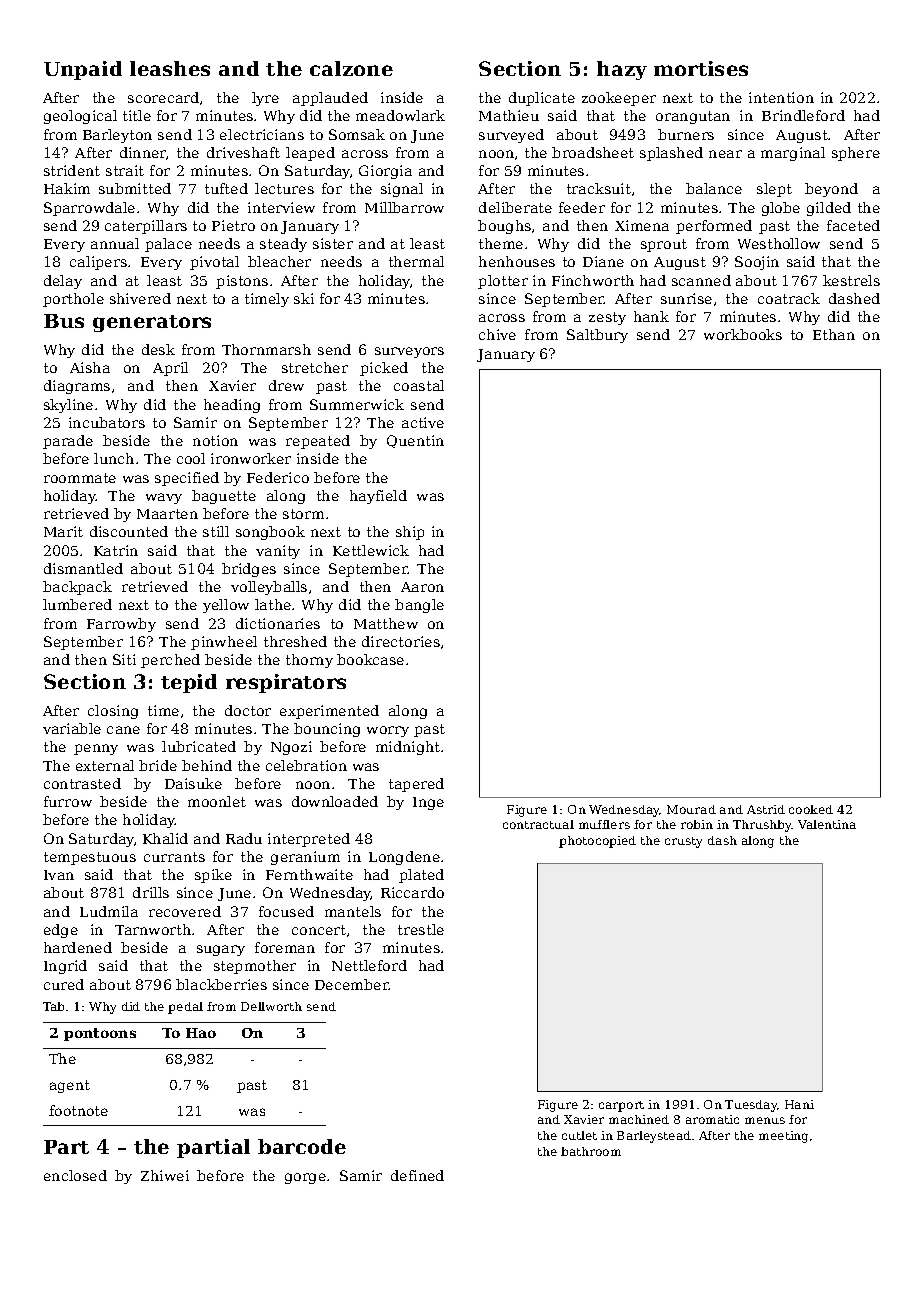 Image resolution: width=924 pixels, height=1308 pixels. What do you see at coordinates (416, 785) in the image?
I see `tapered` at bounding box center [416, 785].
